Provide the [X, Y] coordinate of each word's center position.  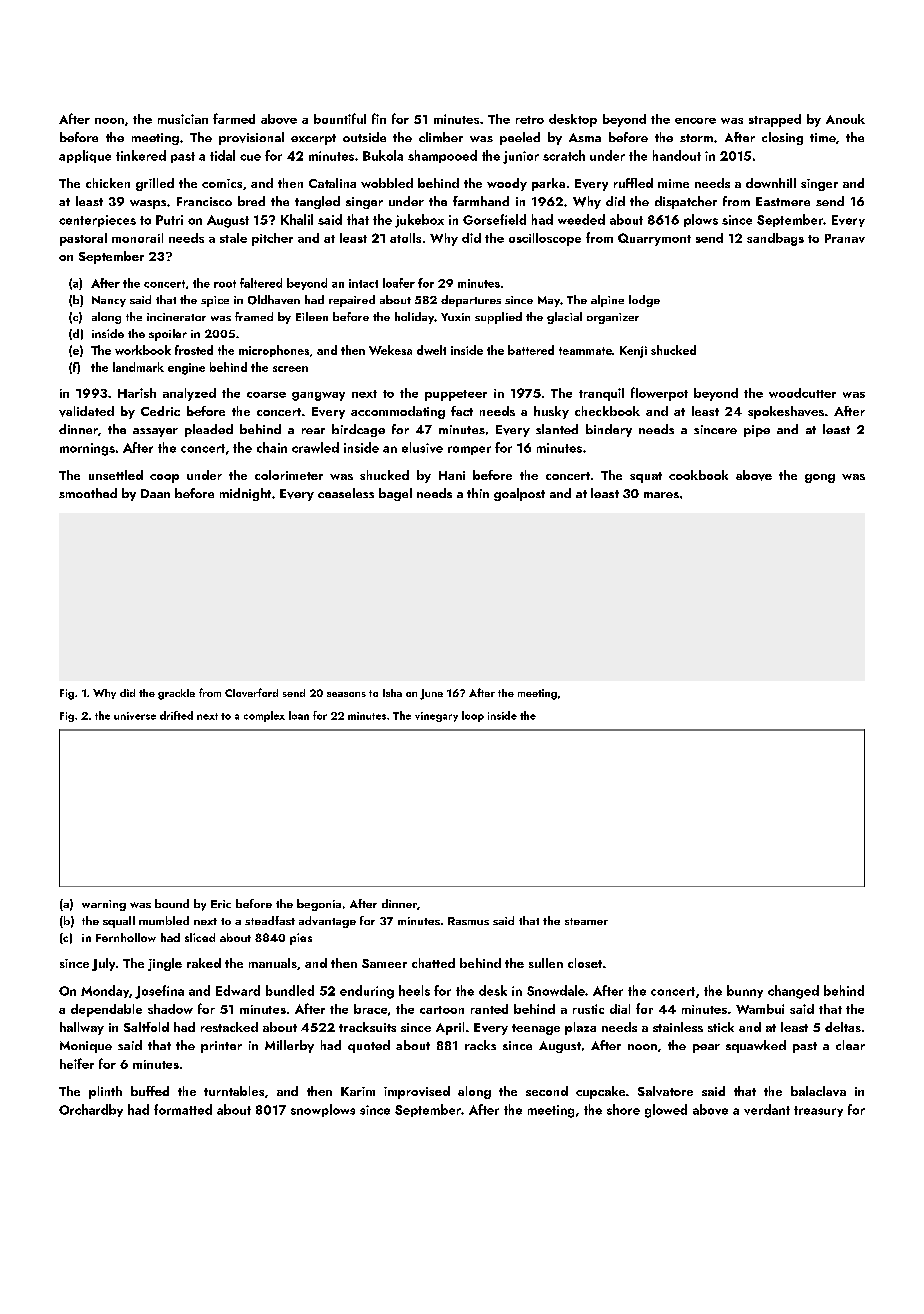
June [431, 694]
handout [677, 155]
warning [104, 905]
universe [135, 716]
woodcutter [802, 393]
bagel [395, 494]
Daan [155, 493]
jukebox [419, 221]
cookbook [698, 475]
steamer [586, 921]
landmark [138, 367]
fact [462, 411]
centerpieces [97, 221]
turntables [234, 1091]
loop [473, 716]
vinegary [436, 717]
